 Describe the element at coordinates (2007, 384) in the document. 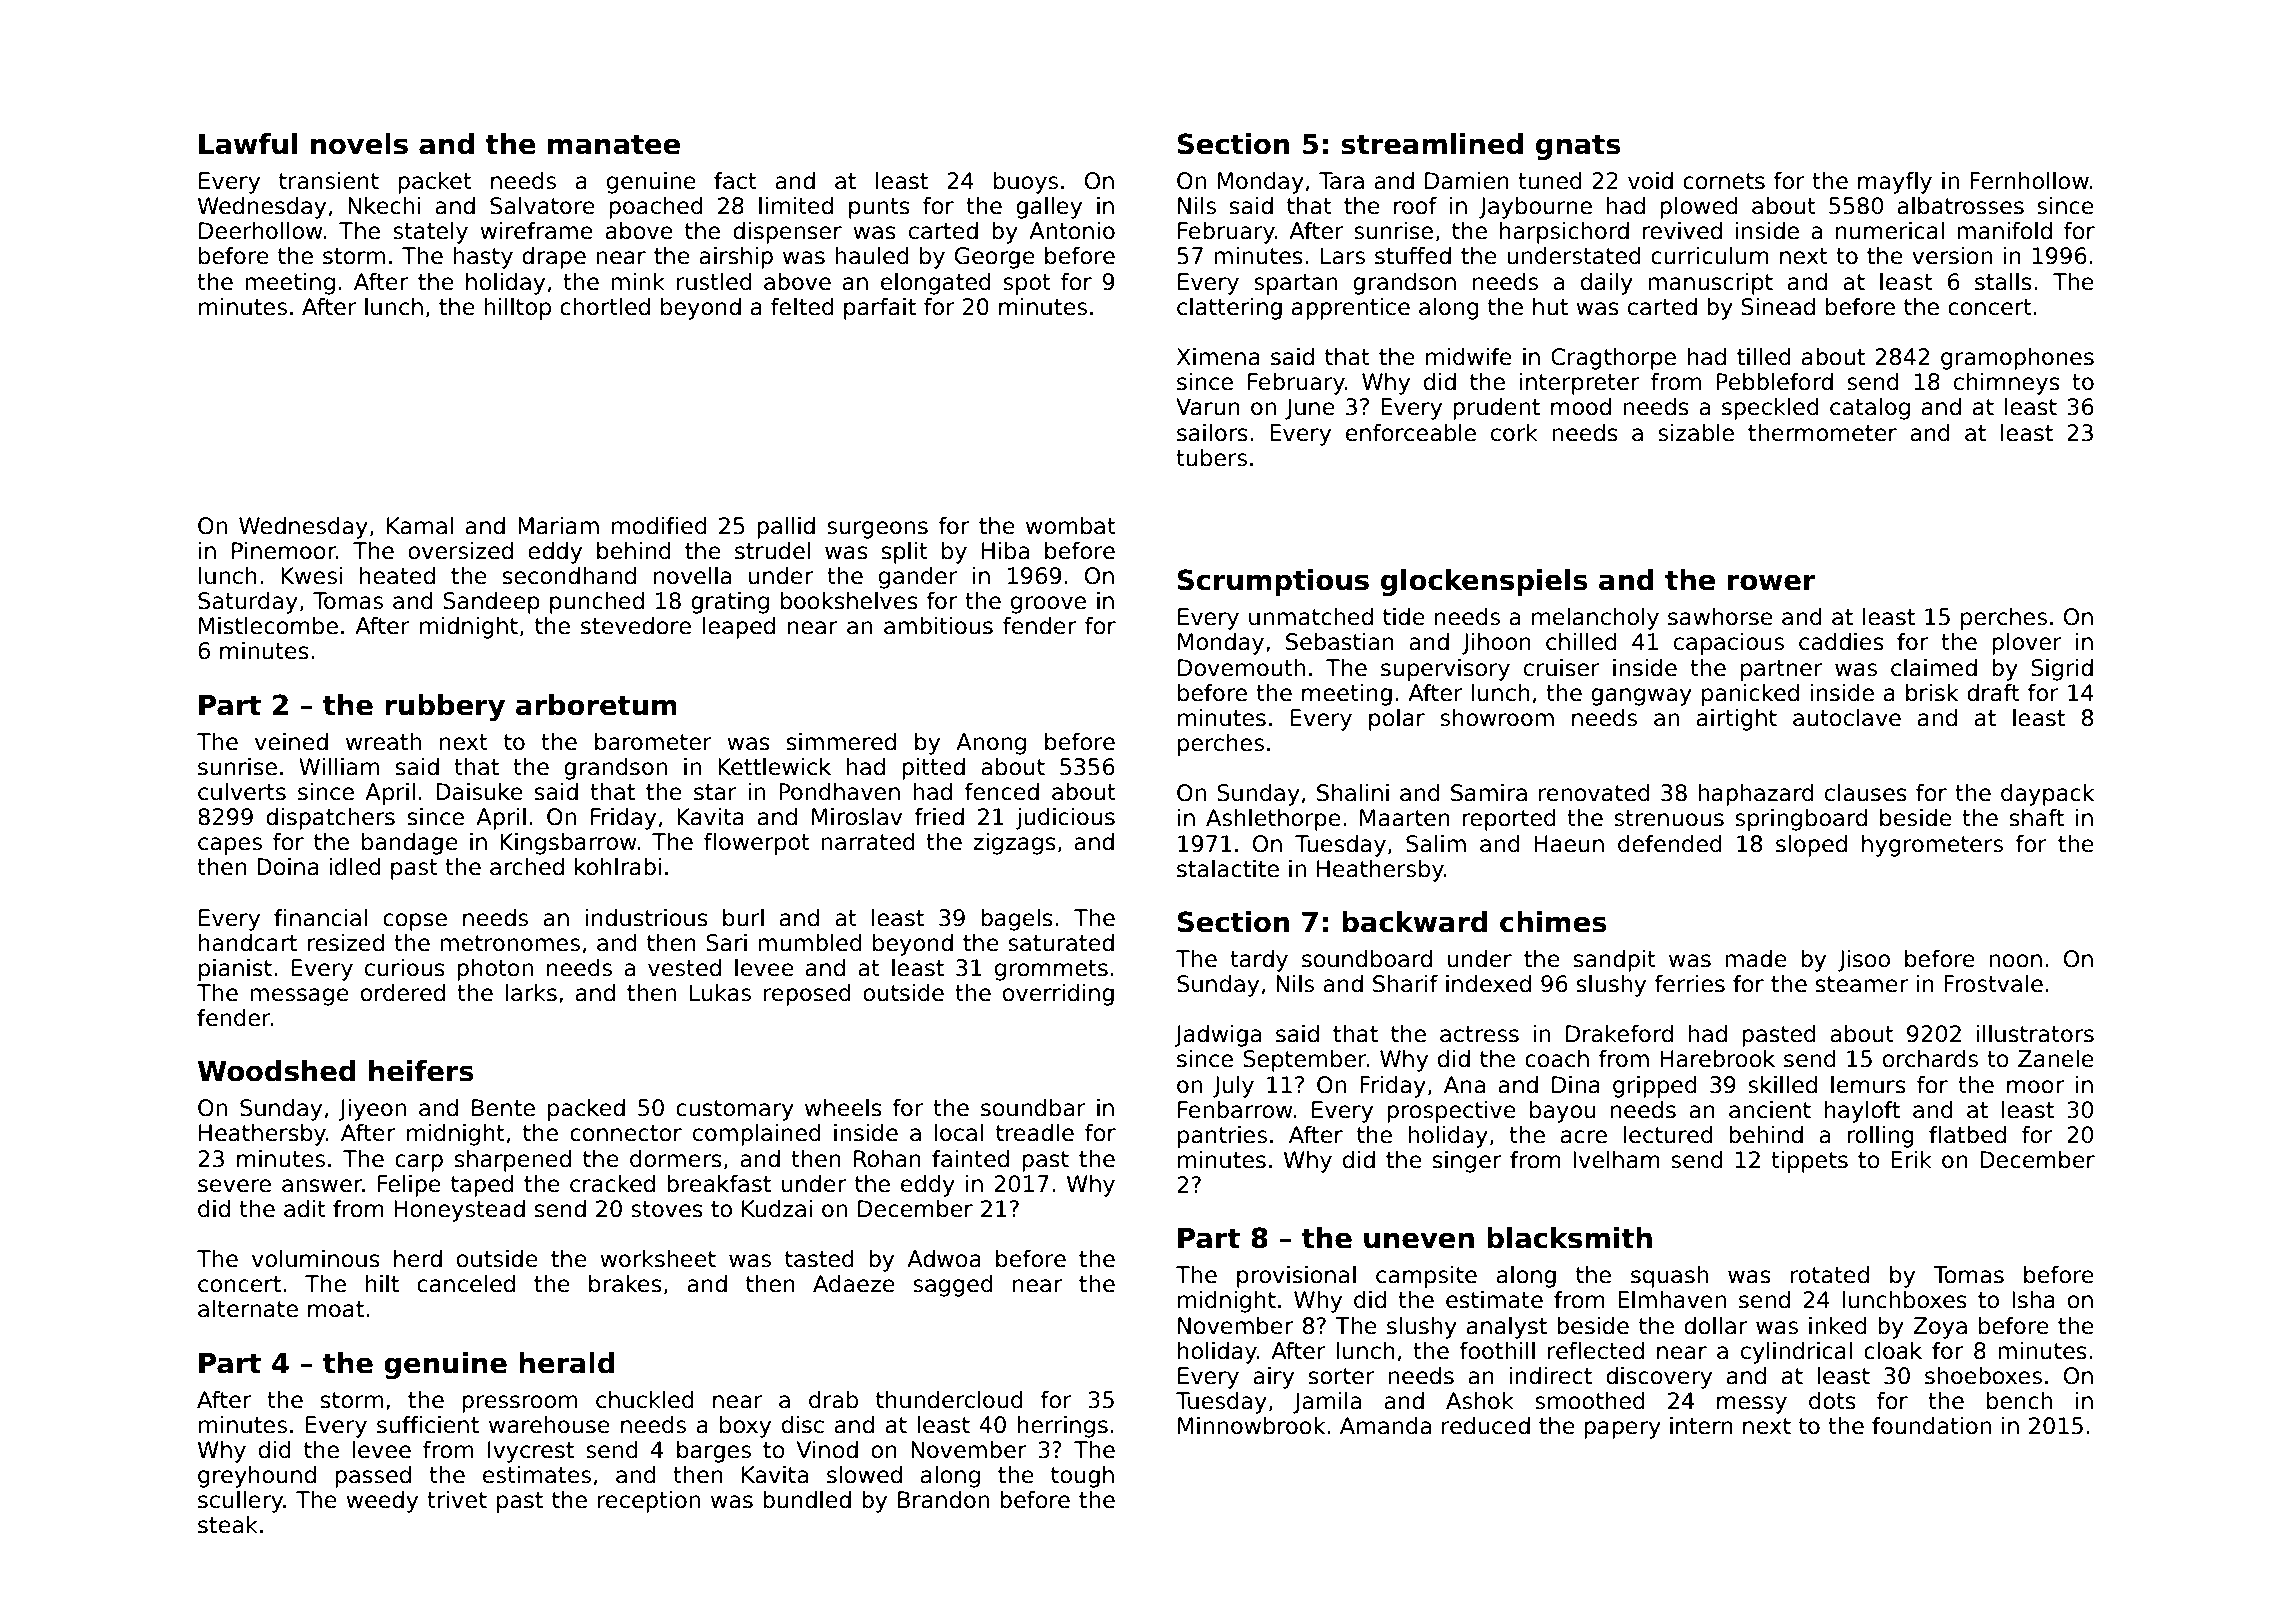

I see `chimneys` at that location.
